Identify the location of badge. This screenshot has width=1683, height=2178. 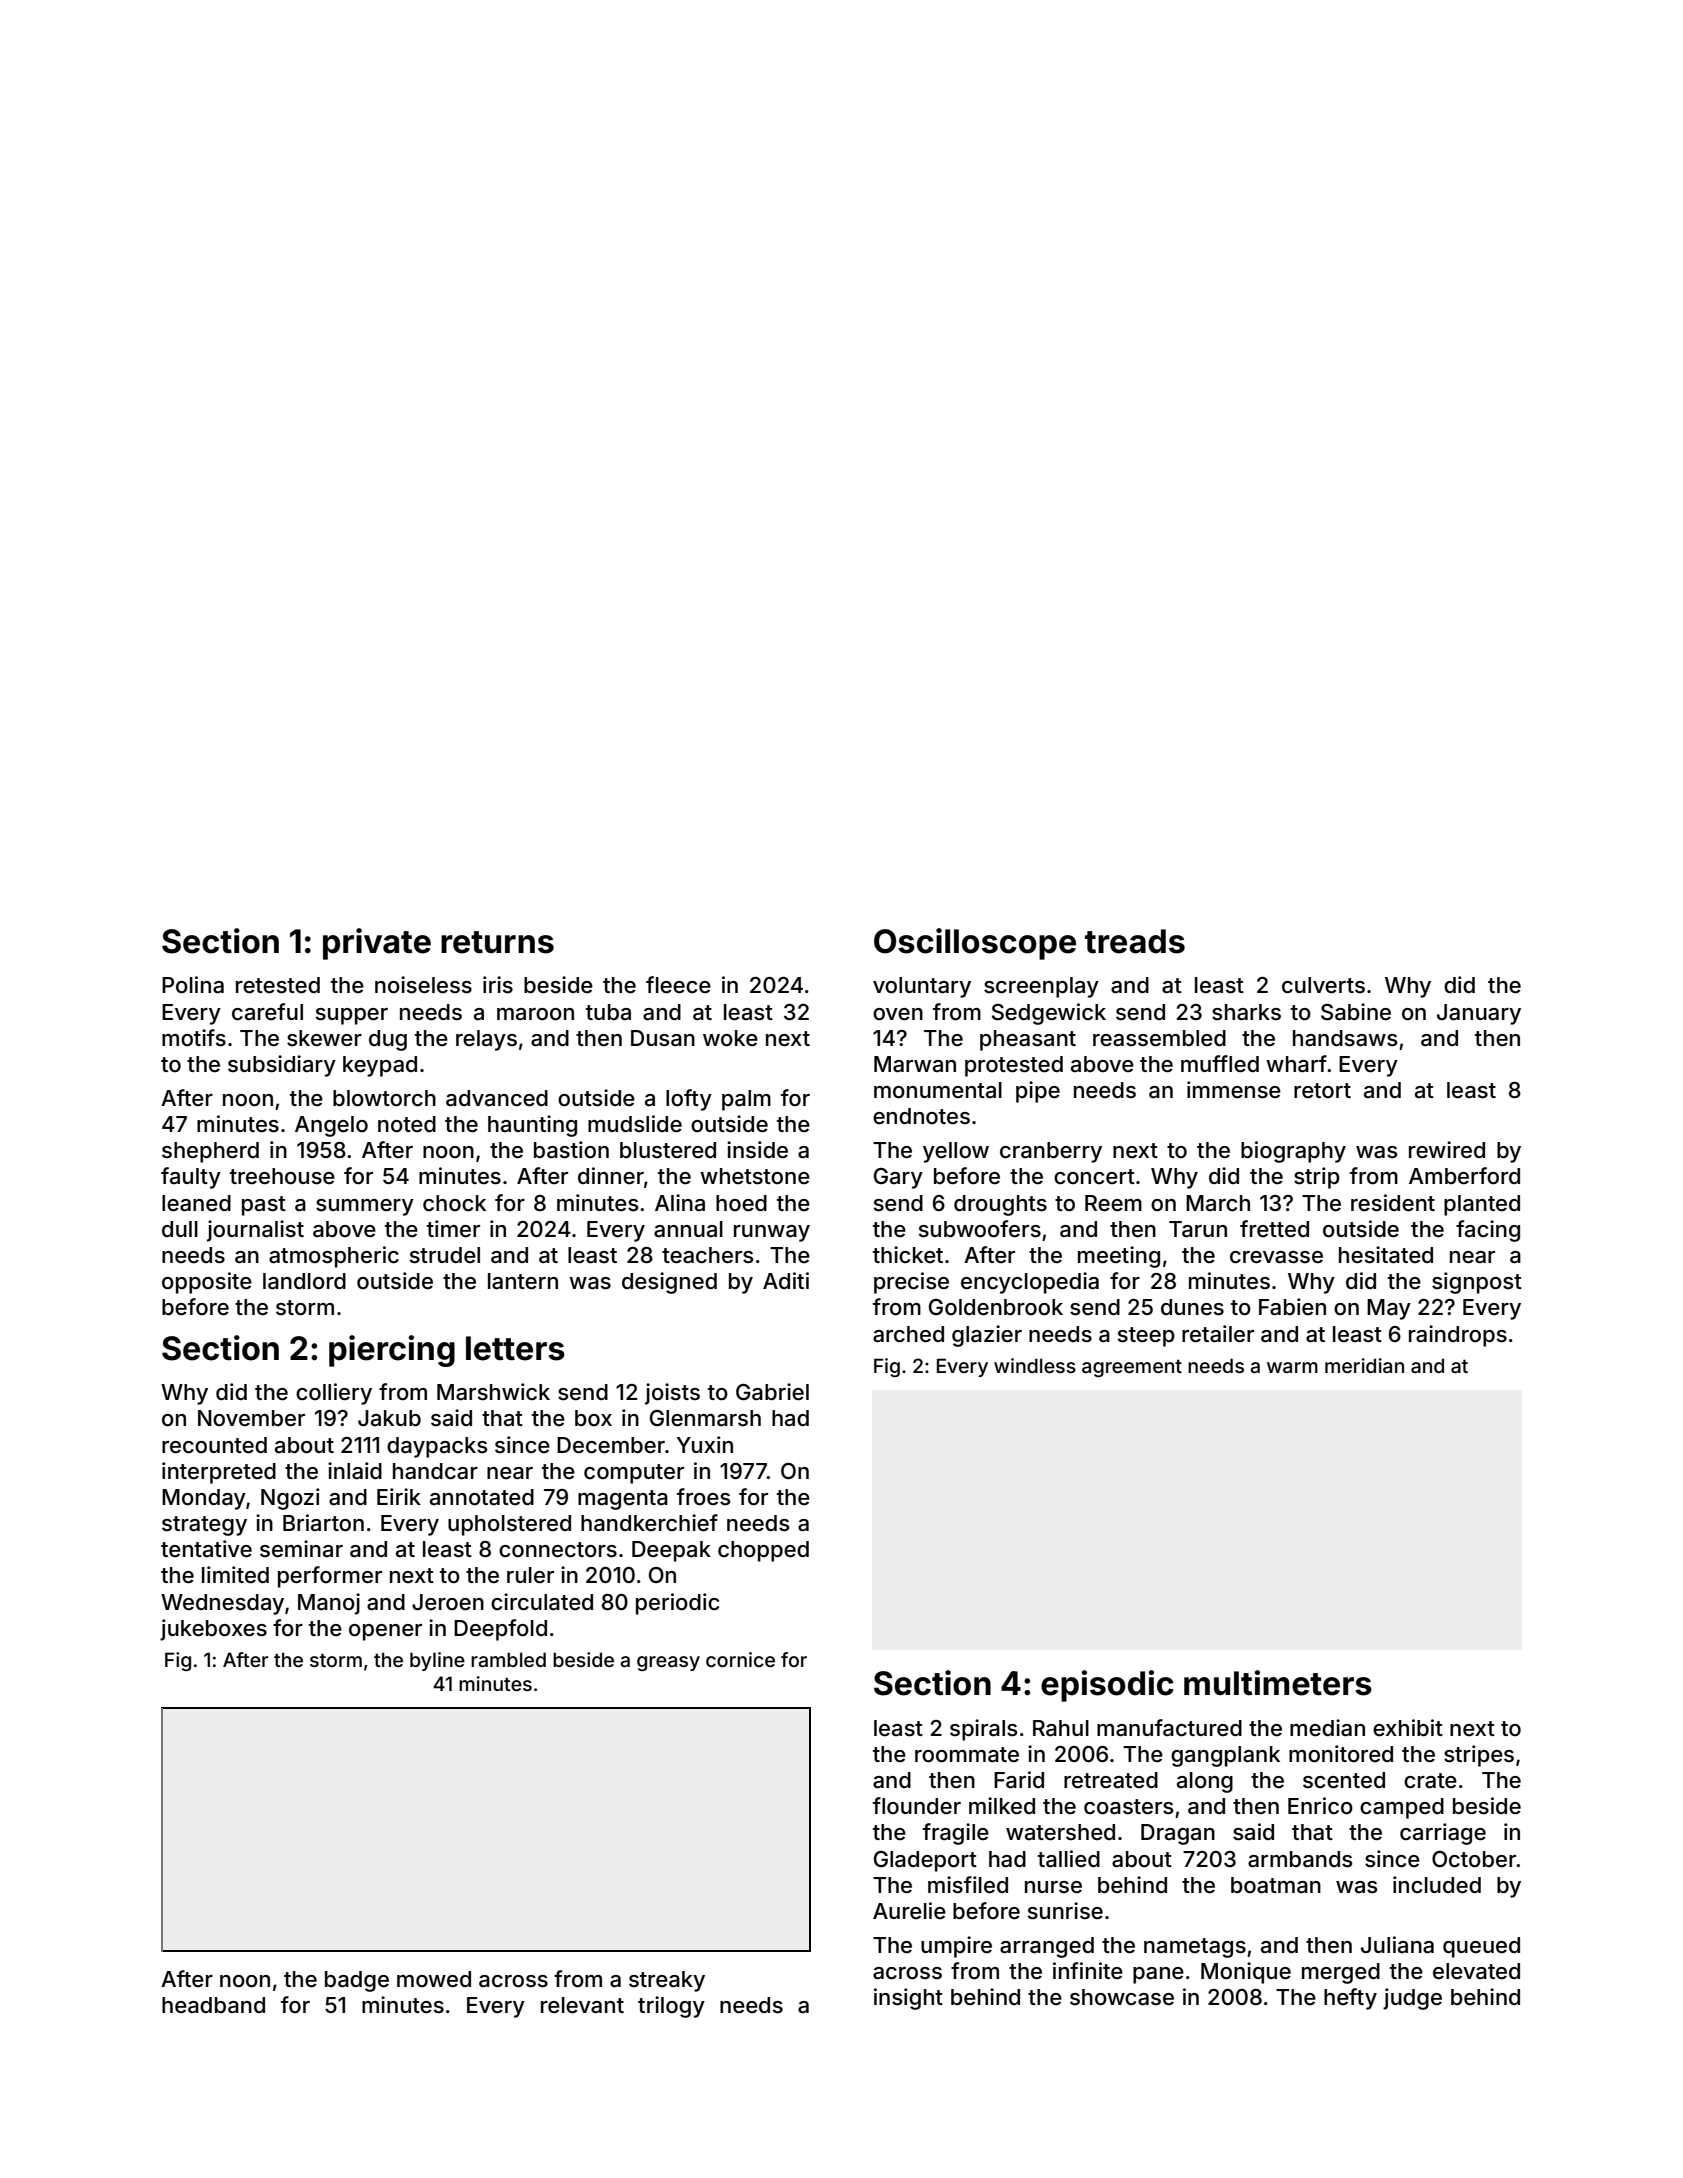
(357, 1981).
